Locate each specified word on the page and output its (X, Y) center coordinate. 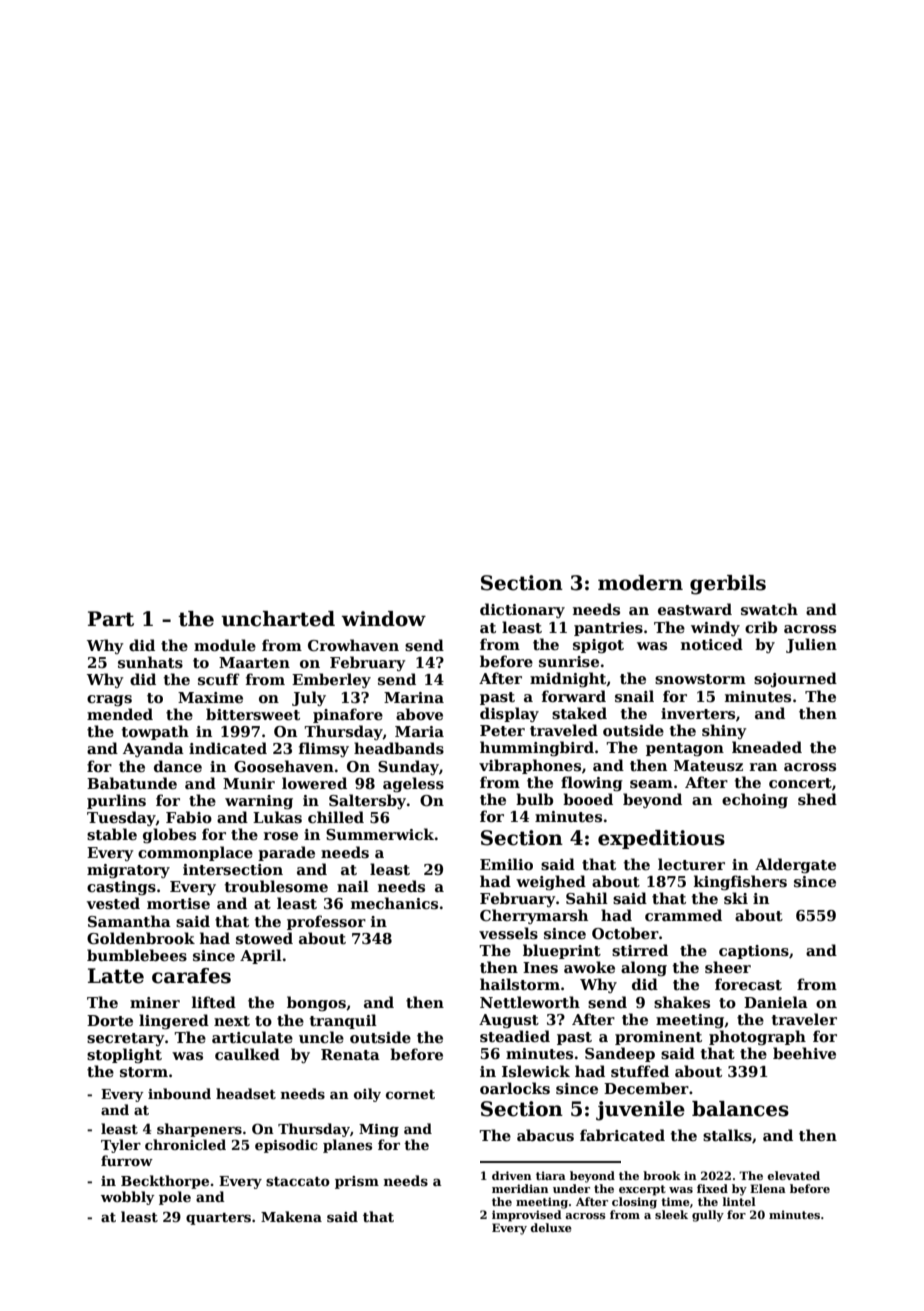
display (509, 714)
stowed (264, 938)
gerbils (728, 585)
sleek (671, 1214)
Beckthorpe (165, 1182)
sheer (728, 967)
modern (640, 583)
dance (178, 766)
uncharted (278, 619)
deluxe (551, 1227)
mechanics (394, 903)
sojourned (795, 679)
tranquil (343, 1021)
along (644, 969)
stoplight (124, 1056)
